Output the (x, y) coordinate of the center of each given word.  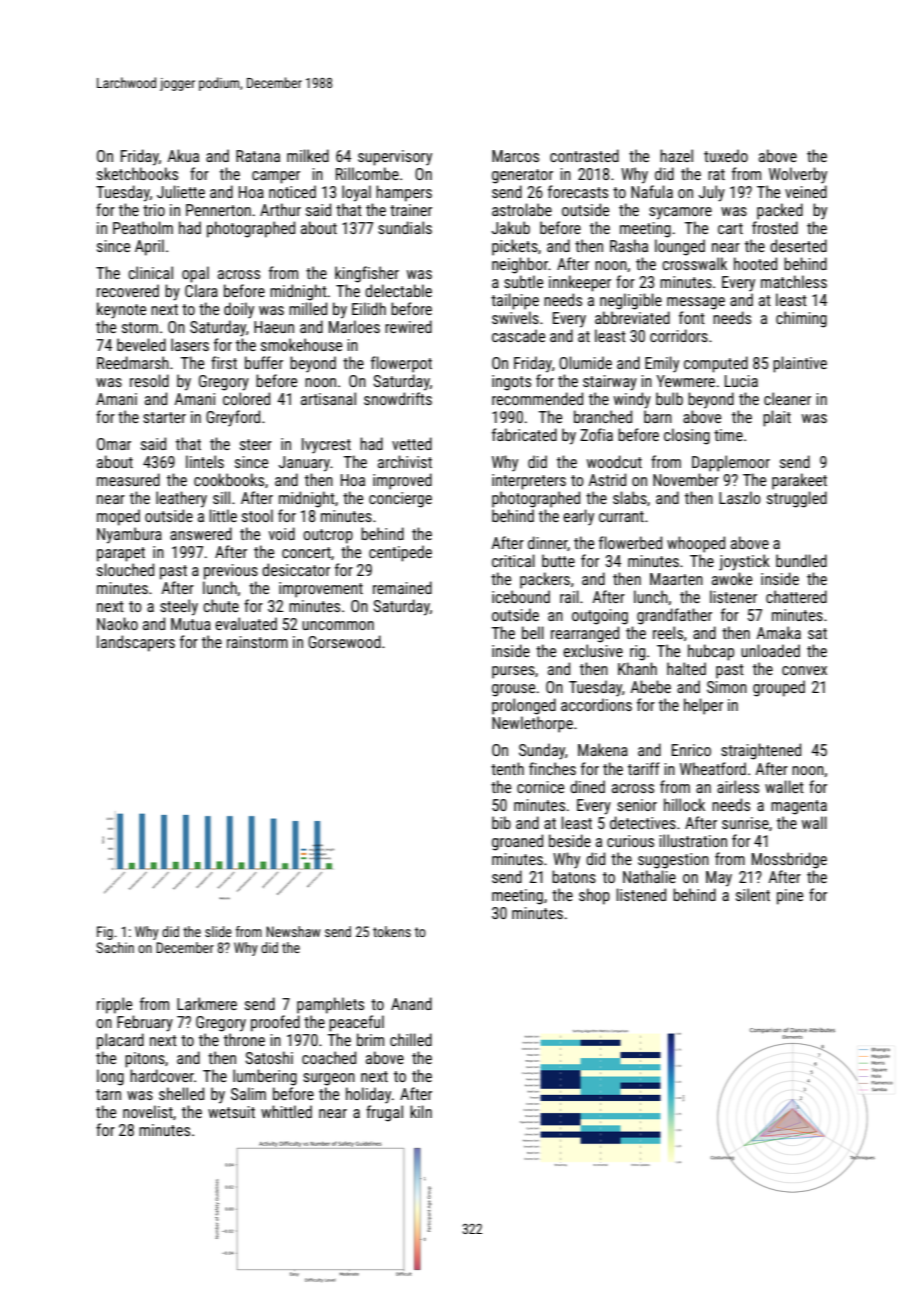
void (282, 533)
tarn (108, 1094)
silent (753, 894)
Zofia (596, 434)
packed (780, 211)
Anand (411, 1003)
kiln (421, 1111)
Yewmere (685, 381)
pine (790, 897)
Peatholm (143, 227)
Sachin (115, 947)
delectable (398, 290)
